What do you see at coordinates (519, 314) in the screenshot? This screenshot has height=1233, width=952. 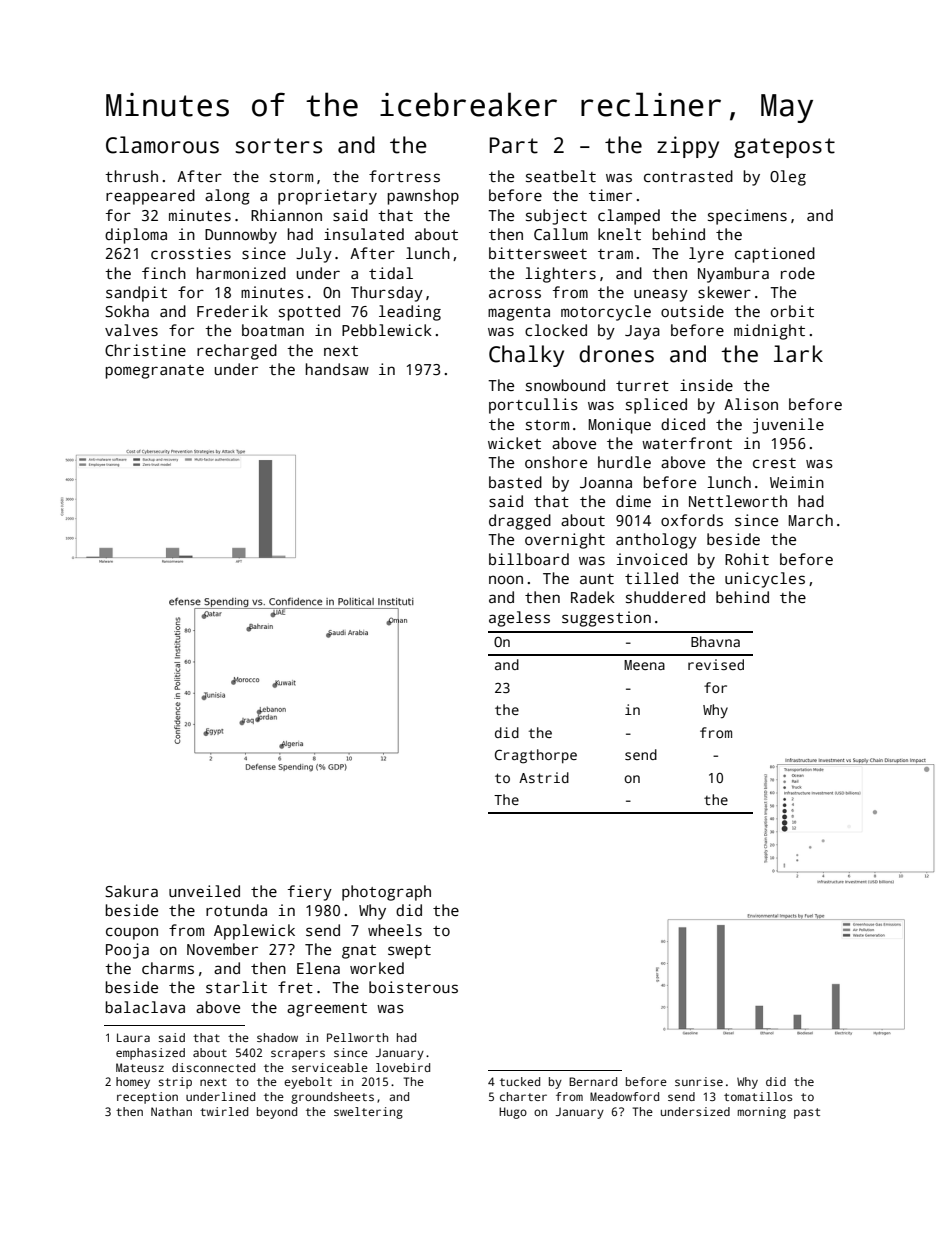 I see `magenta` at bounding box center [519, 314].
